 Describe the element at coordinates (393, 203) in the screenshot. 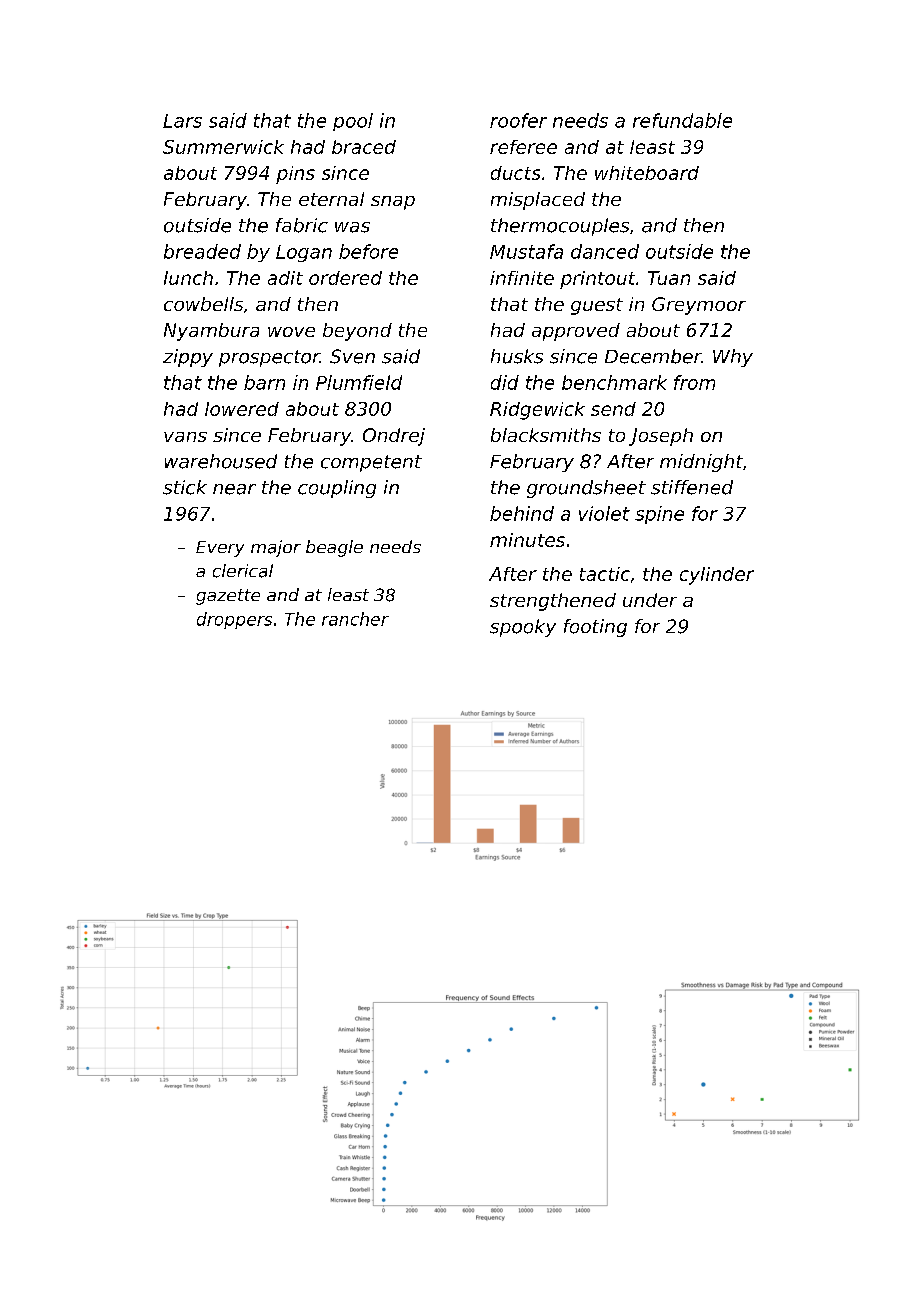

I see `snap` at that location.
